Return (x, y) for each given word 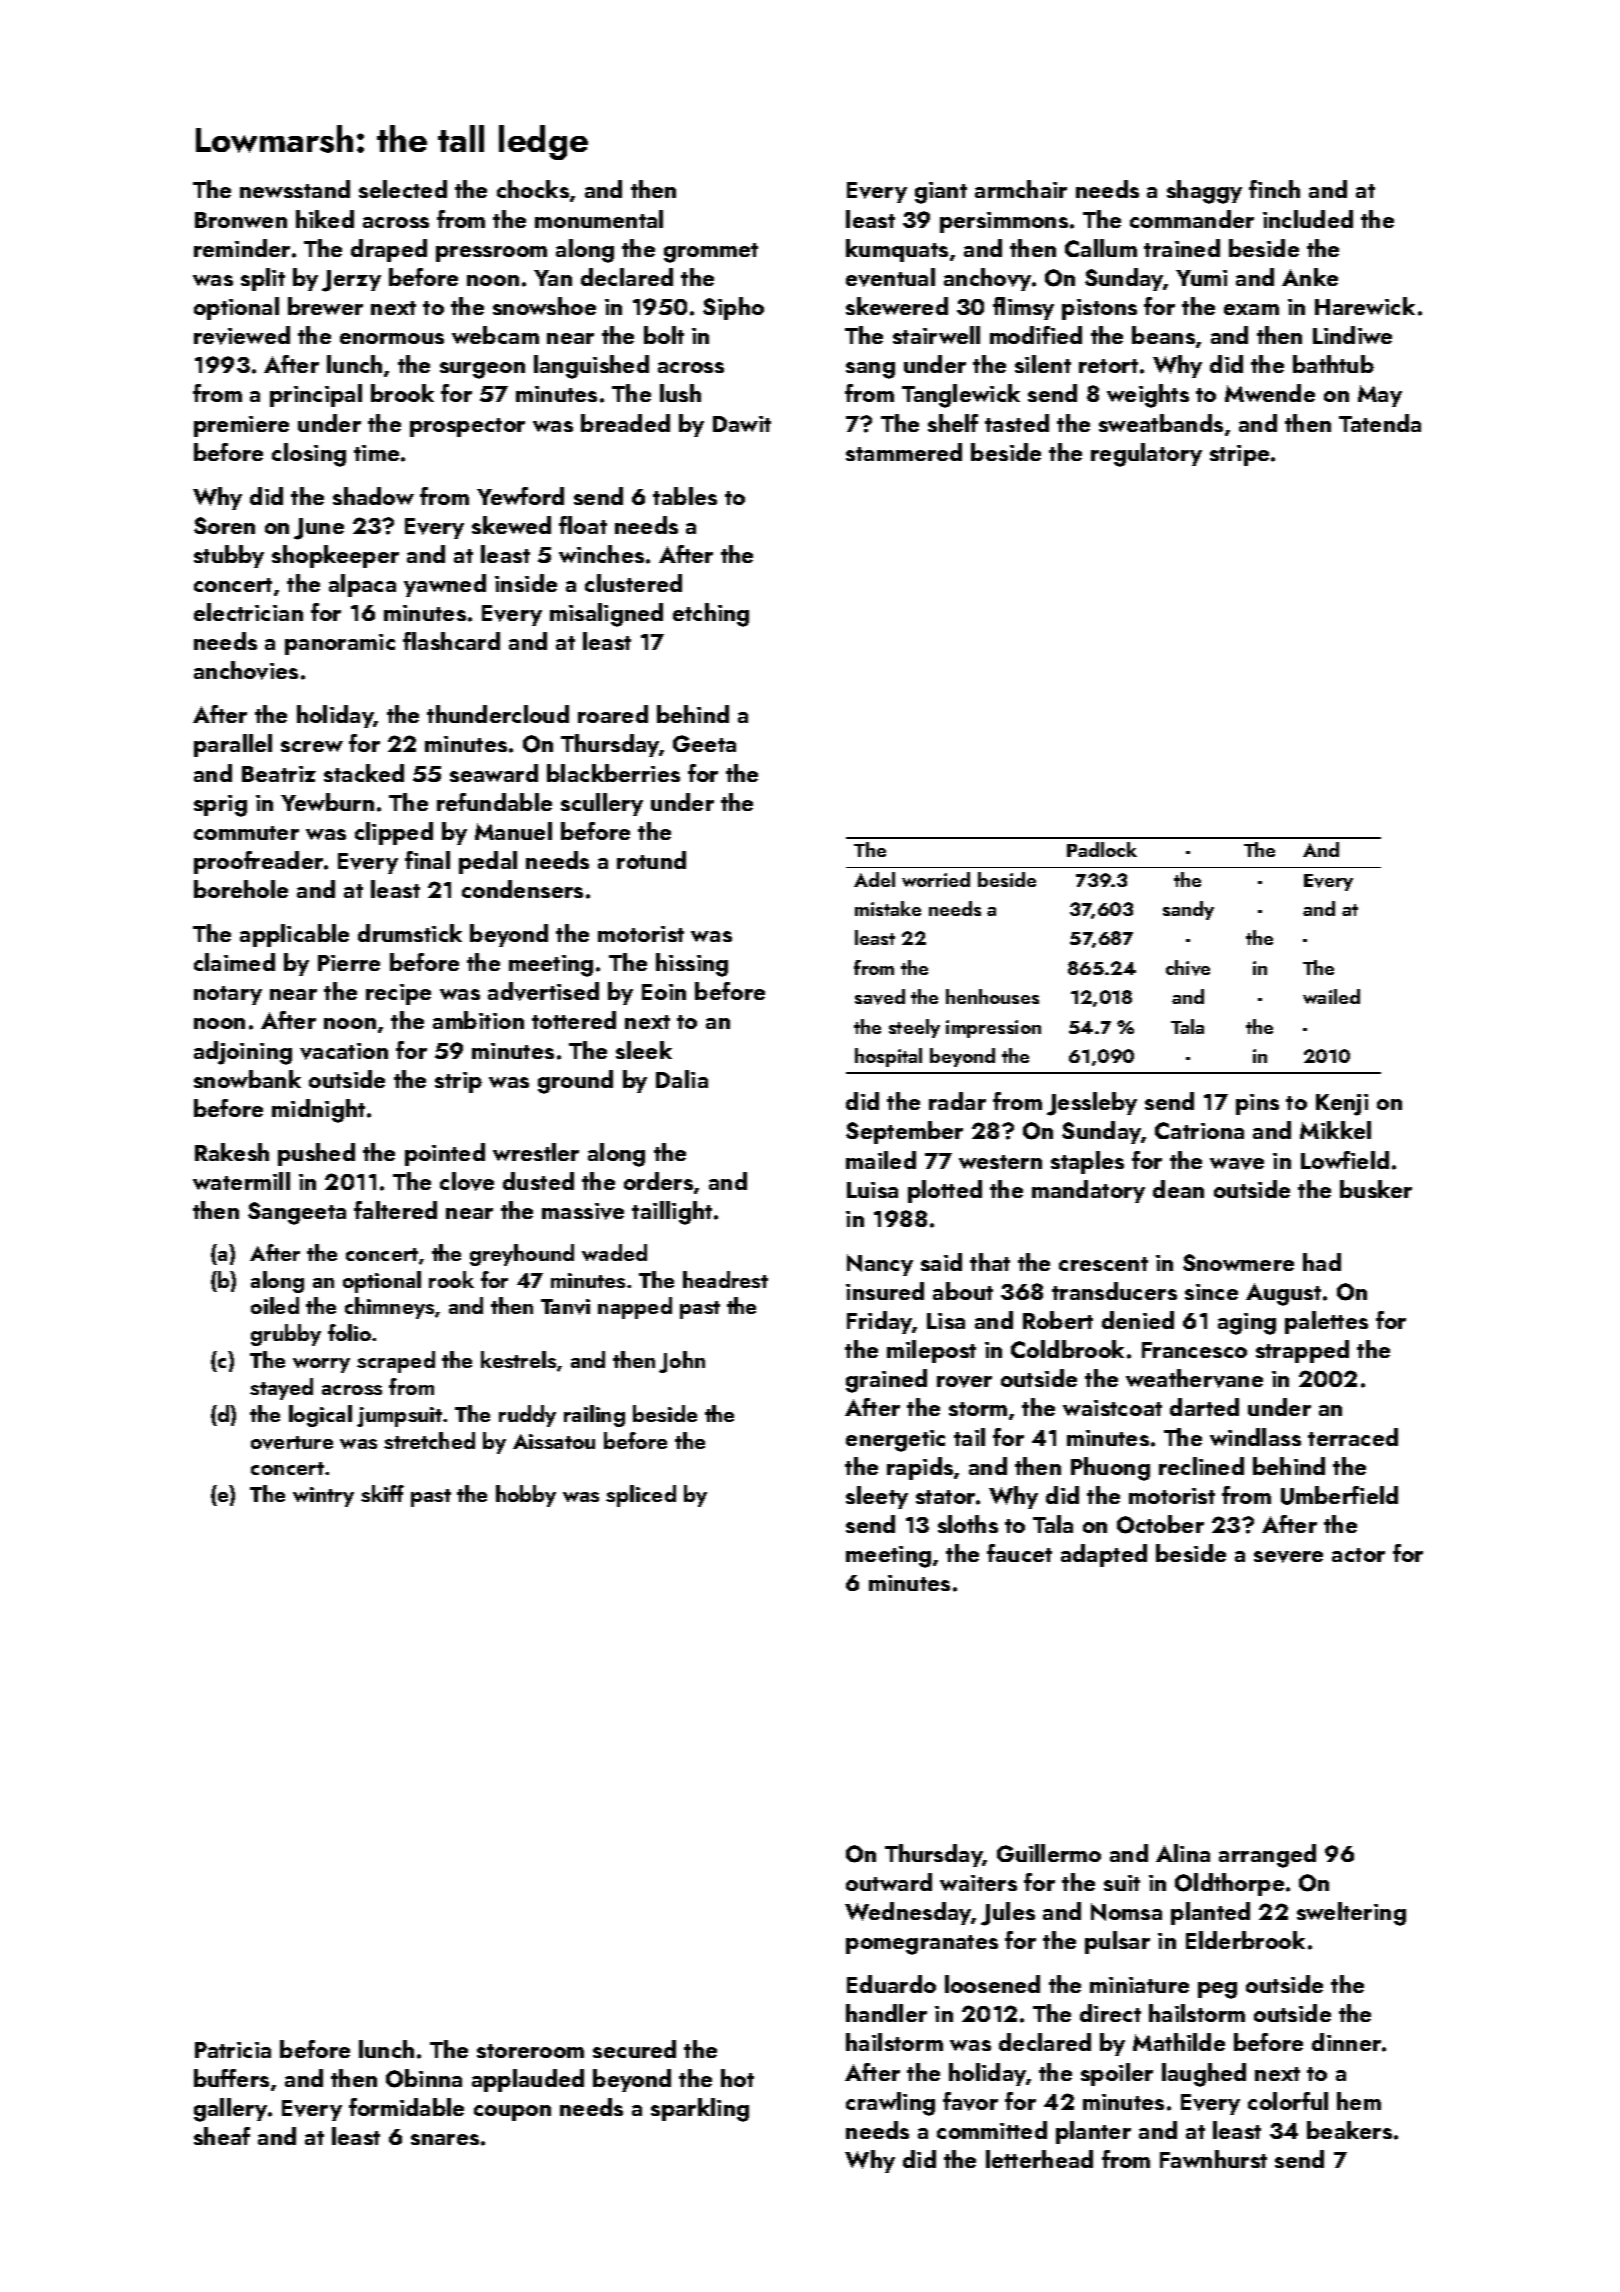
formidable (406, 2107)
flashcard (451, 641)
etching (711, 615)
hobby (526, 1496)
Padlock (1102, 849)
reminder (242, 248)
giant (941, 193)
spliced (641, 1496)
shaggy (1204, 192)
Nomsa (1126, 1912)
